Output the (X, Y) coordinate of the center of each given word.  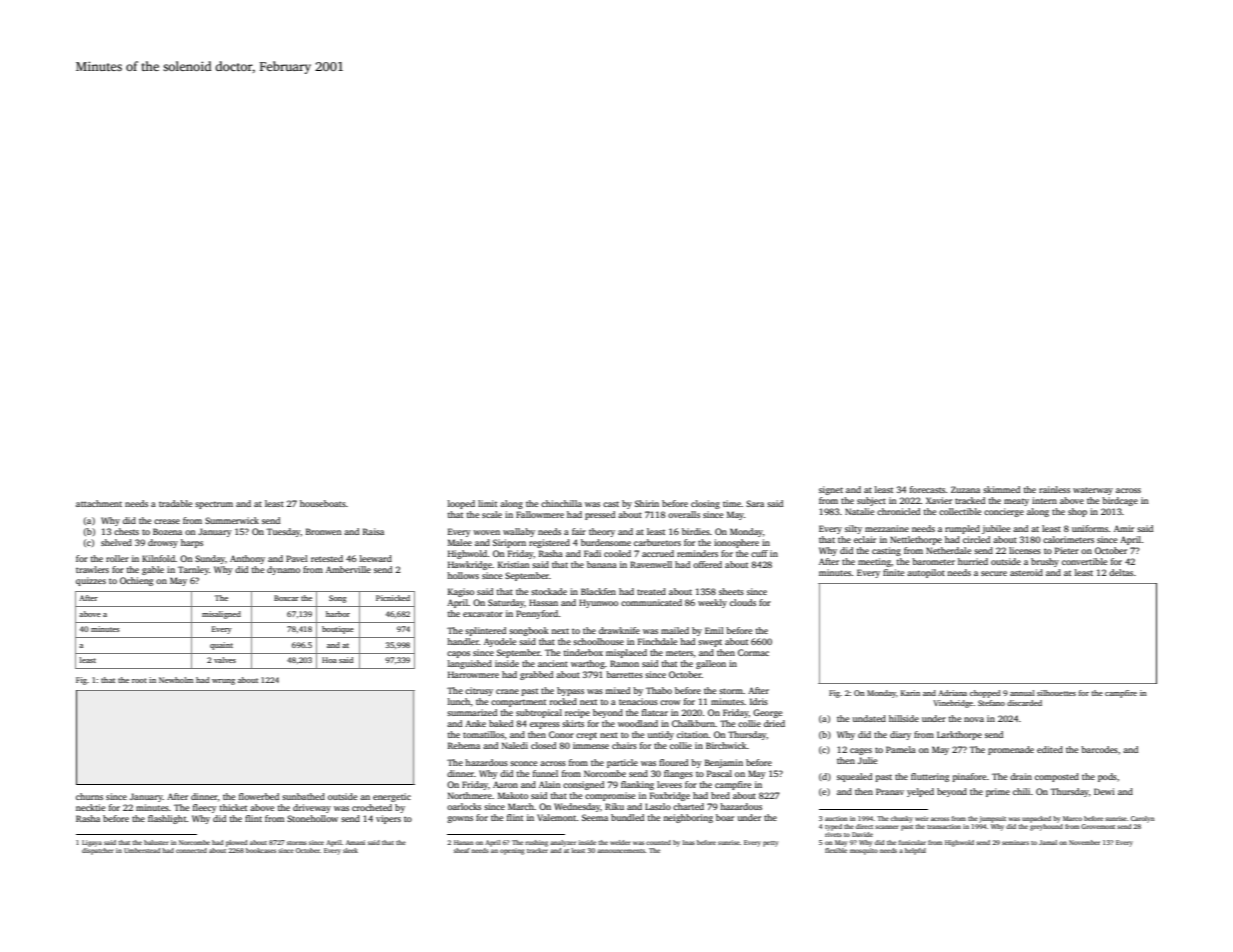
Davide (862, 834)
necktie (90, 807)
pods (1107, 777)
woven (486, 532)
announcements (621, 851)
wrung (223, 682)
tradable (175, 503)
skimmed (1001, 489)
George (767, 713)
